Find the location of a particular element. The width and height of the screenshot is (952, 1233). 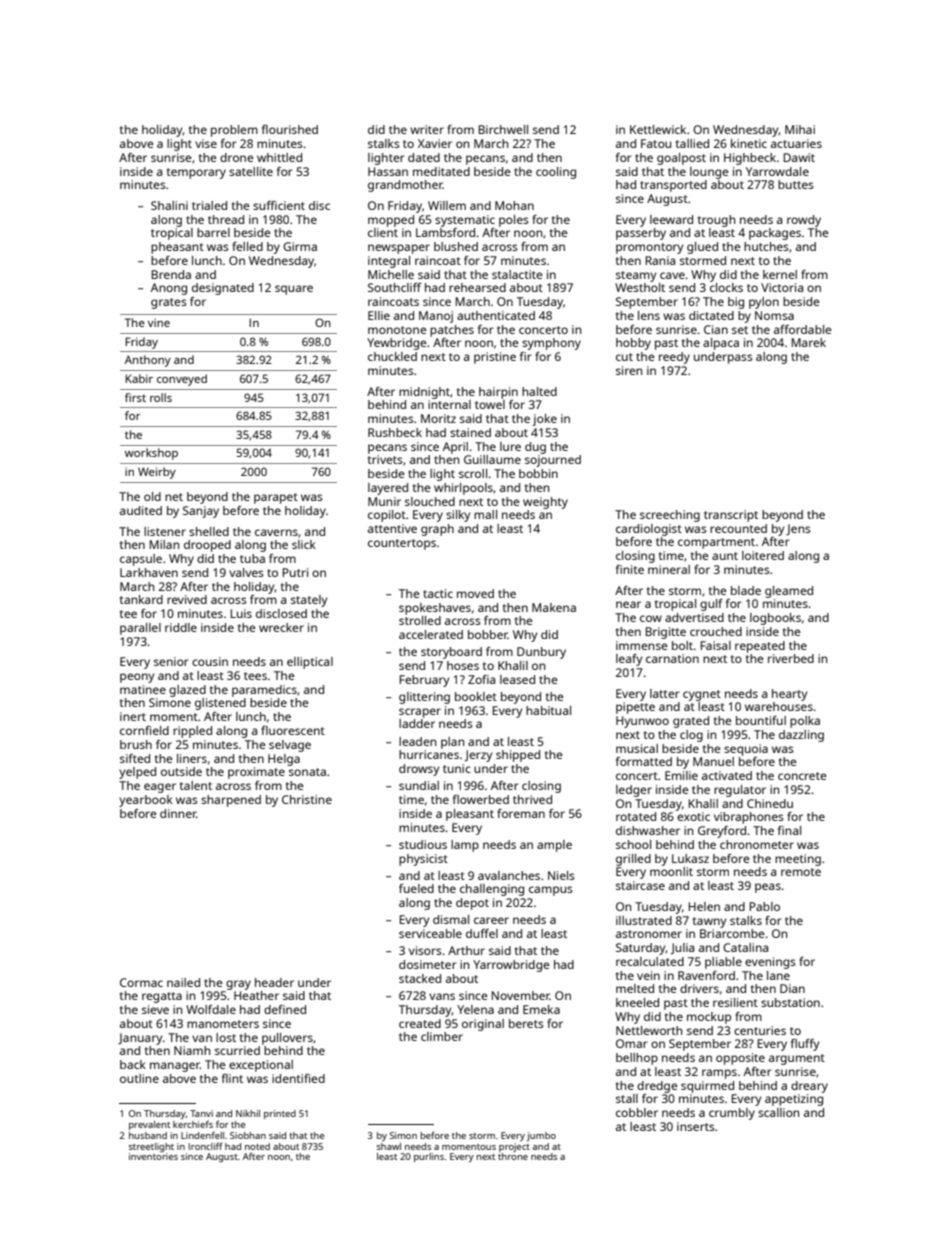

conveyed is located at coordinates (182, 380).
